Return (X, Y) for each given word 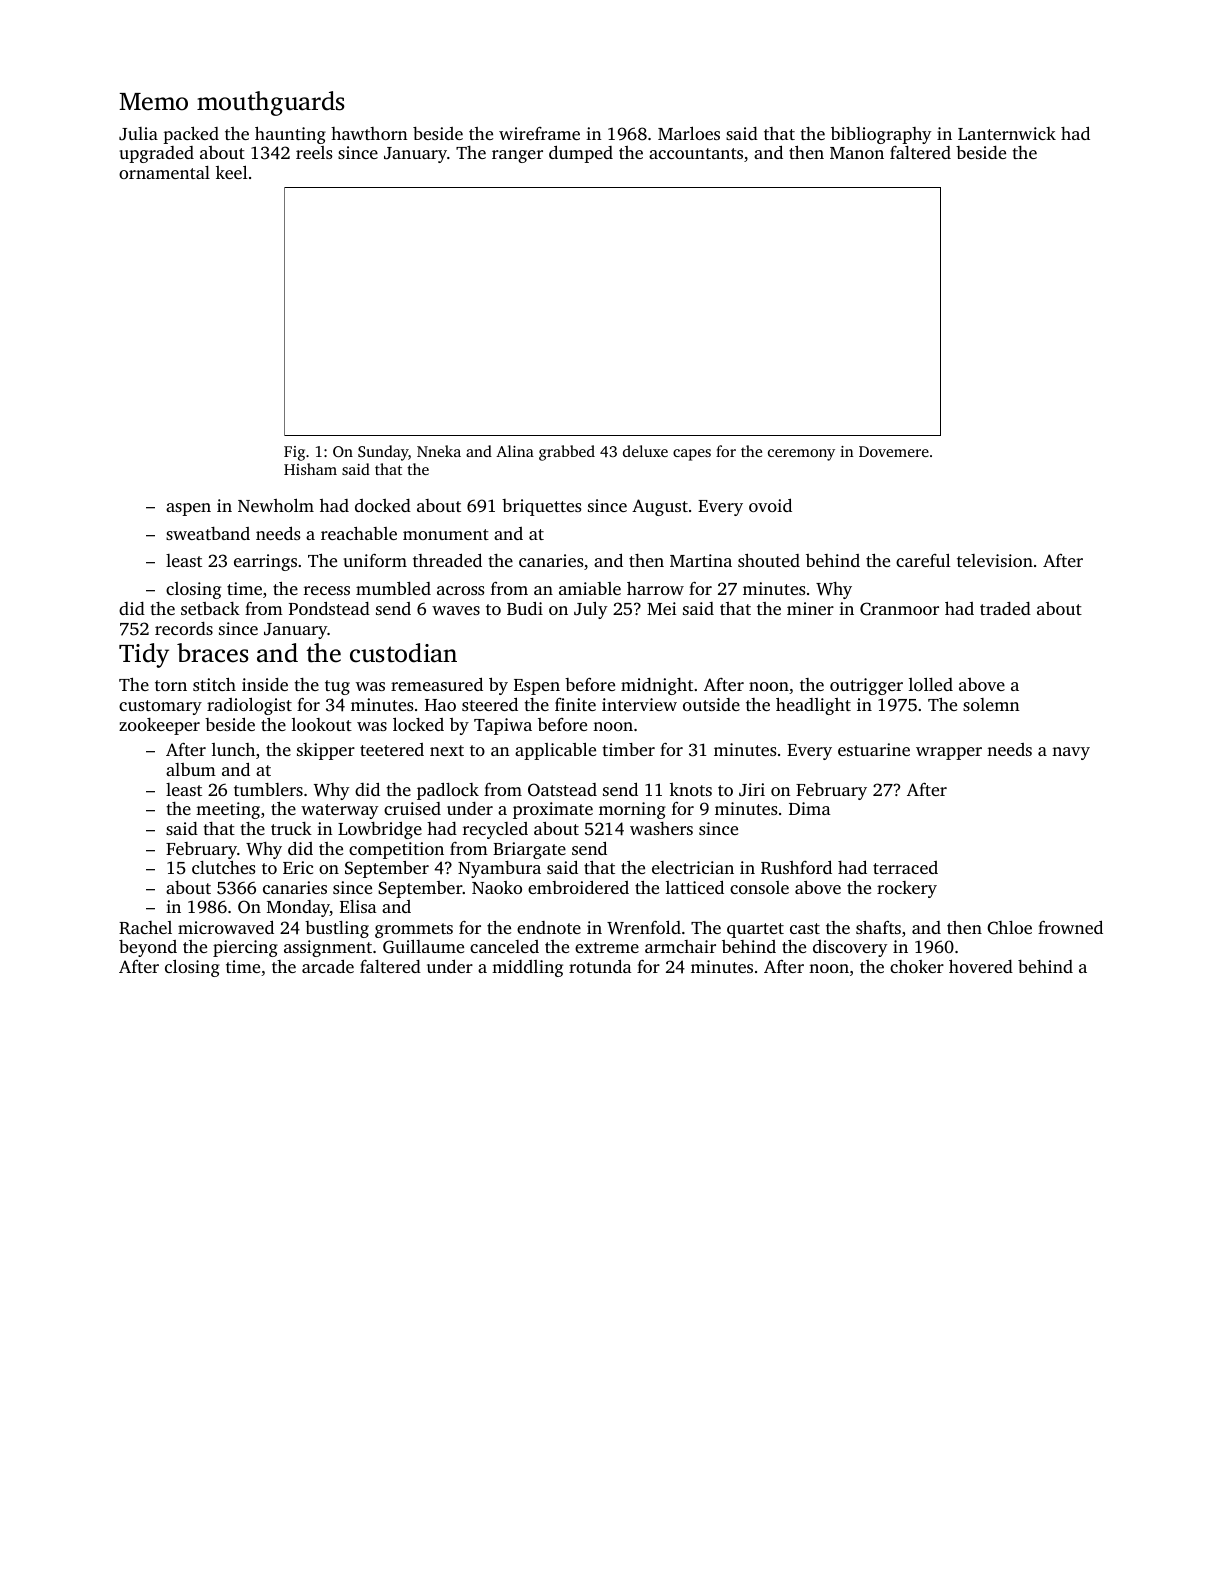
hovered (981, 966)
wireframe (539, 133)
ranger (517, 156)
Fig (294, 453)
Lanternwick (1007, 133)
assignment (328, 948)
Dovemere (894, 451)
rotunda (600, 966)
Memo (153, 102)
